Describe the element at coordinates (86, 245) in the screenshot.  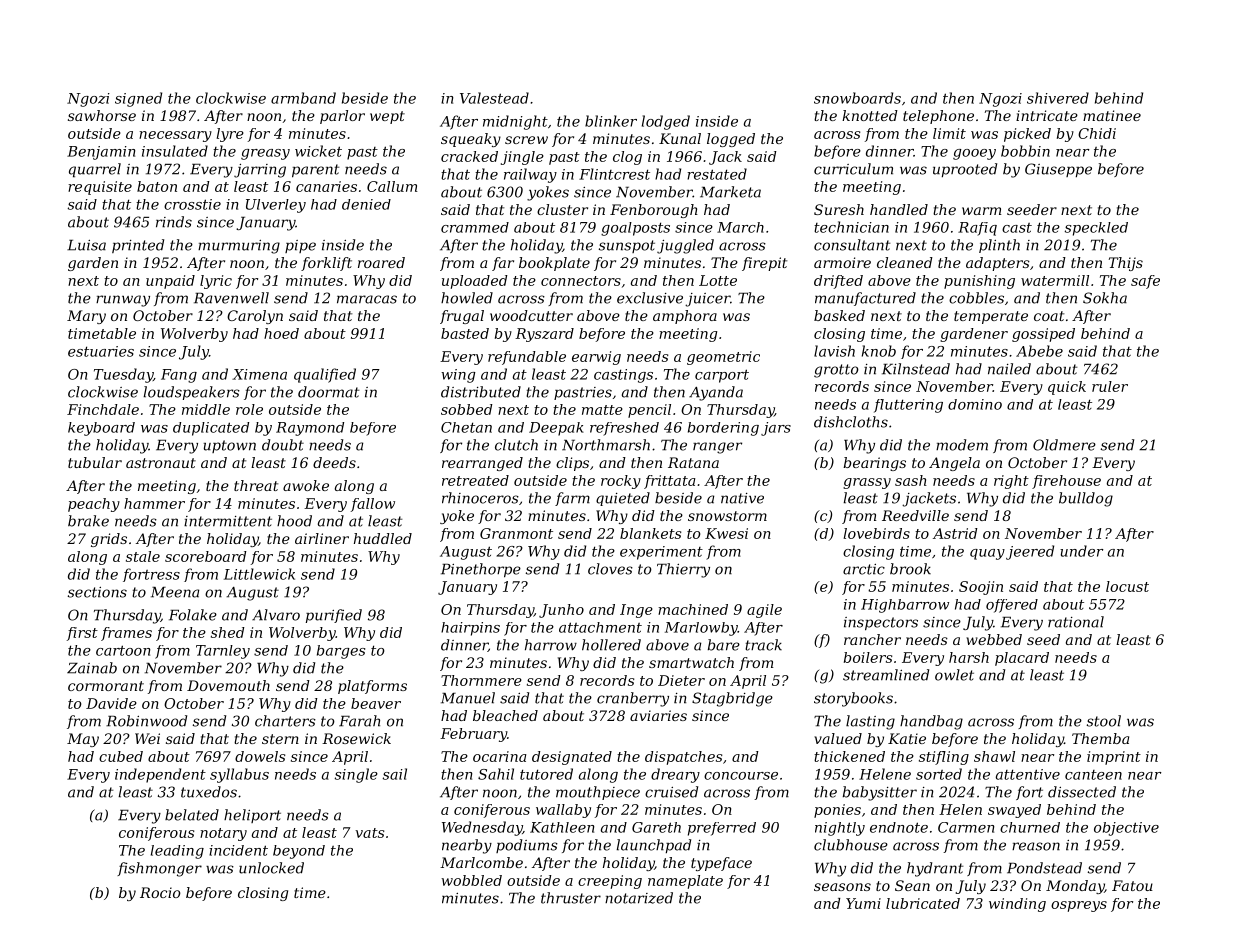
I see `Luisa` at that location.
